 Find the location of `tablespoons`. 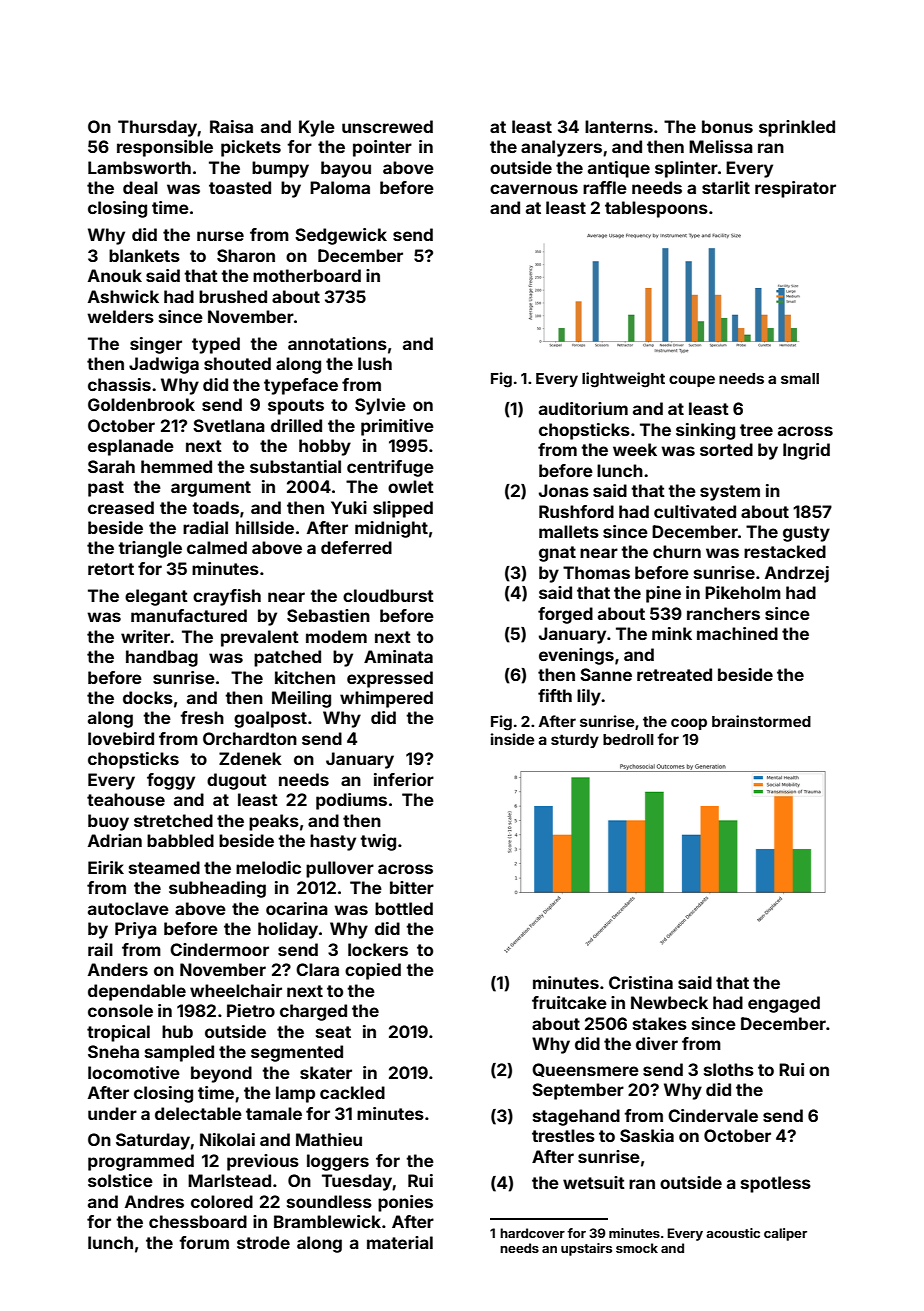

tablespoons is located at coordinates (656, 209).
